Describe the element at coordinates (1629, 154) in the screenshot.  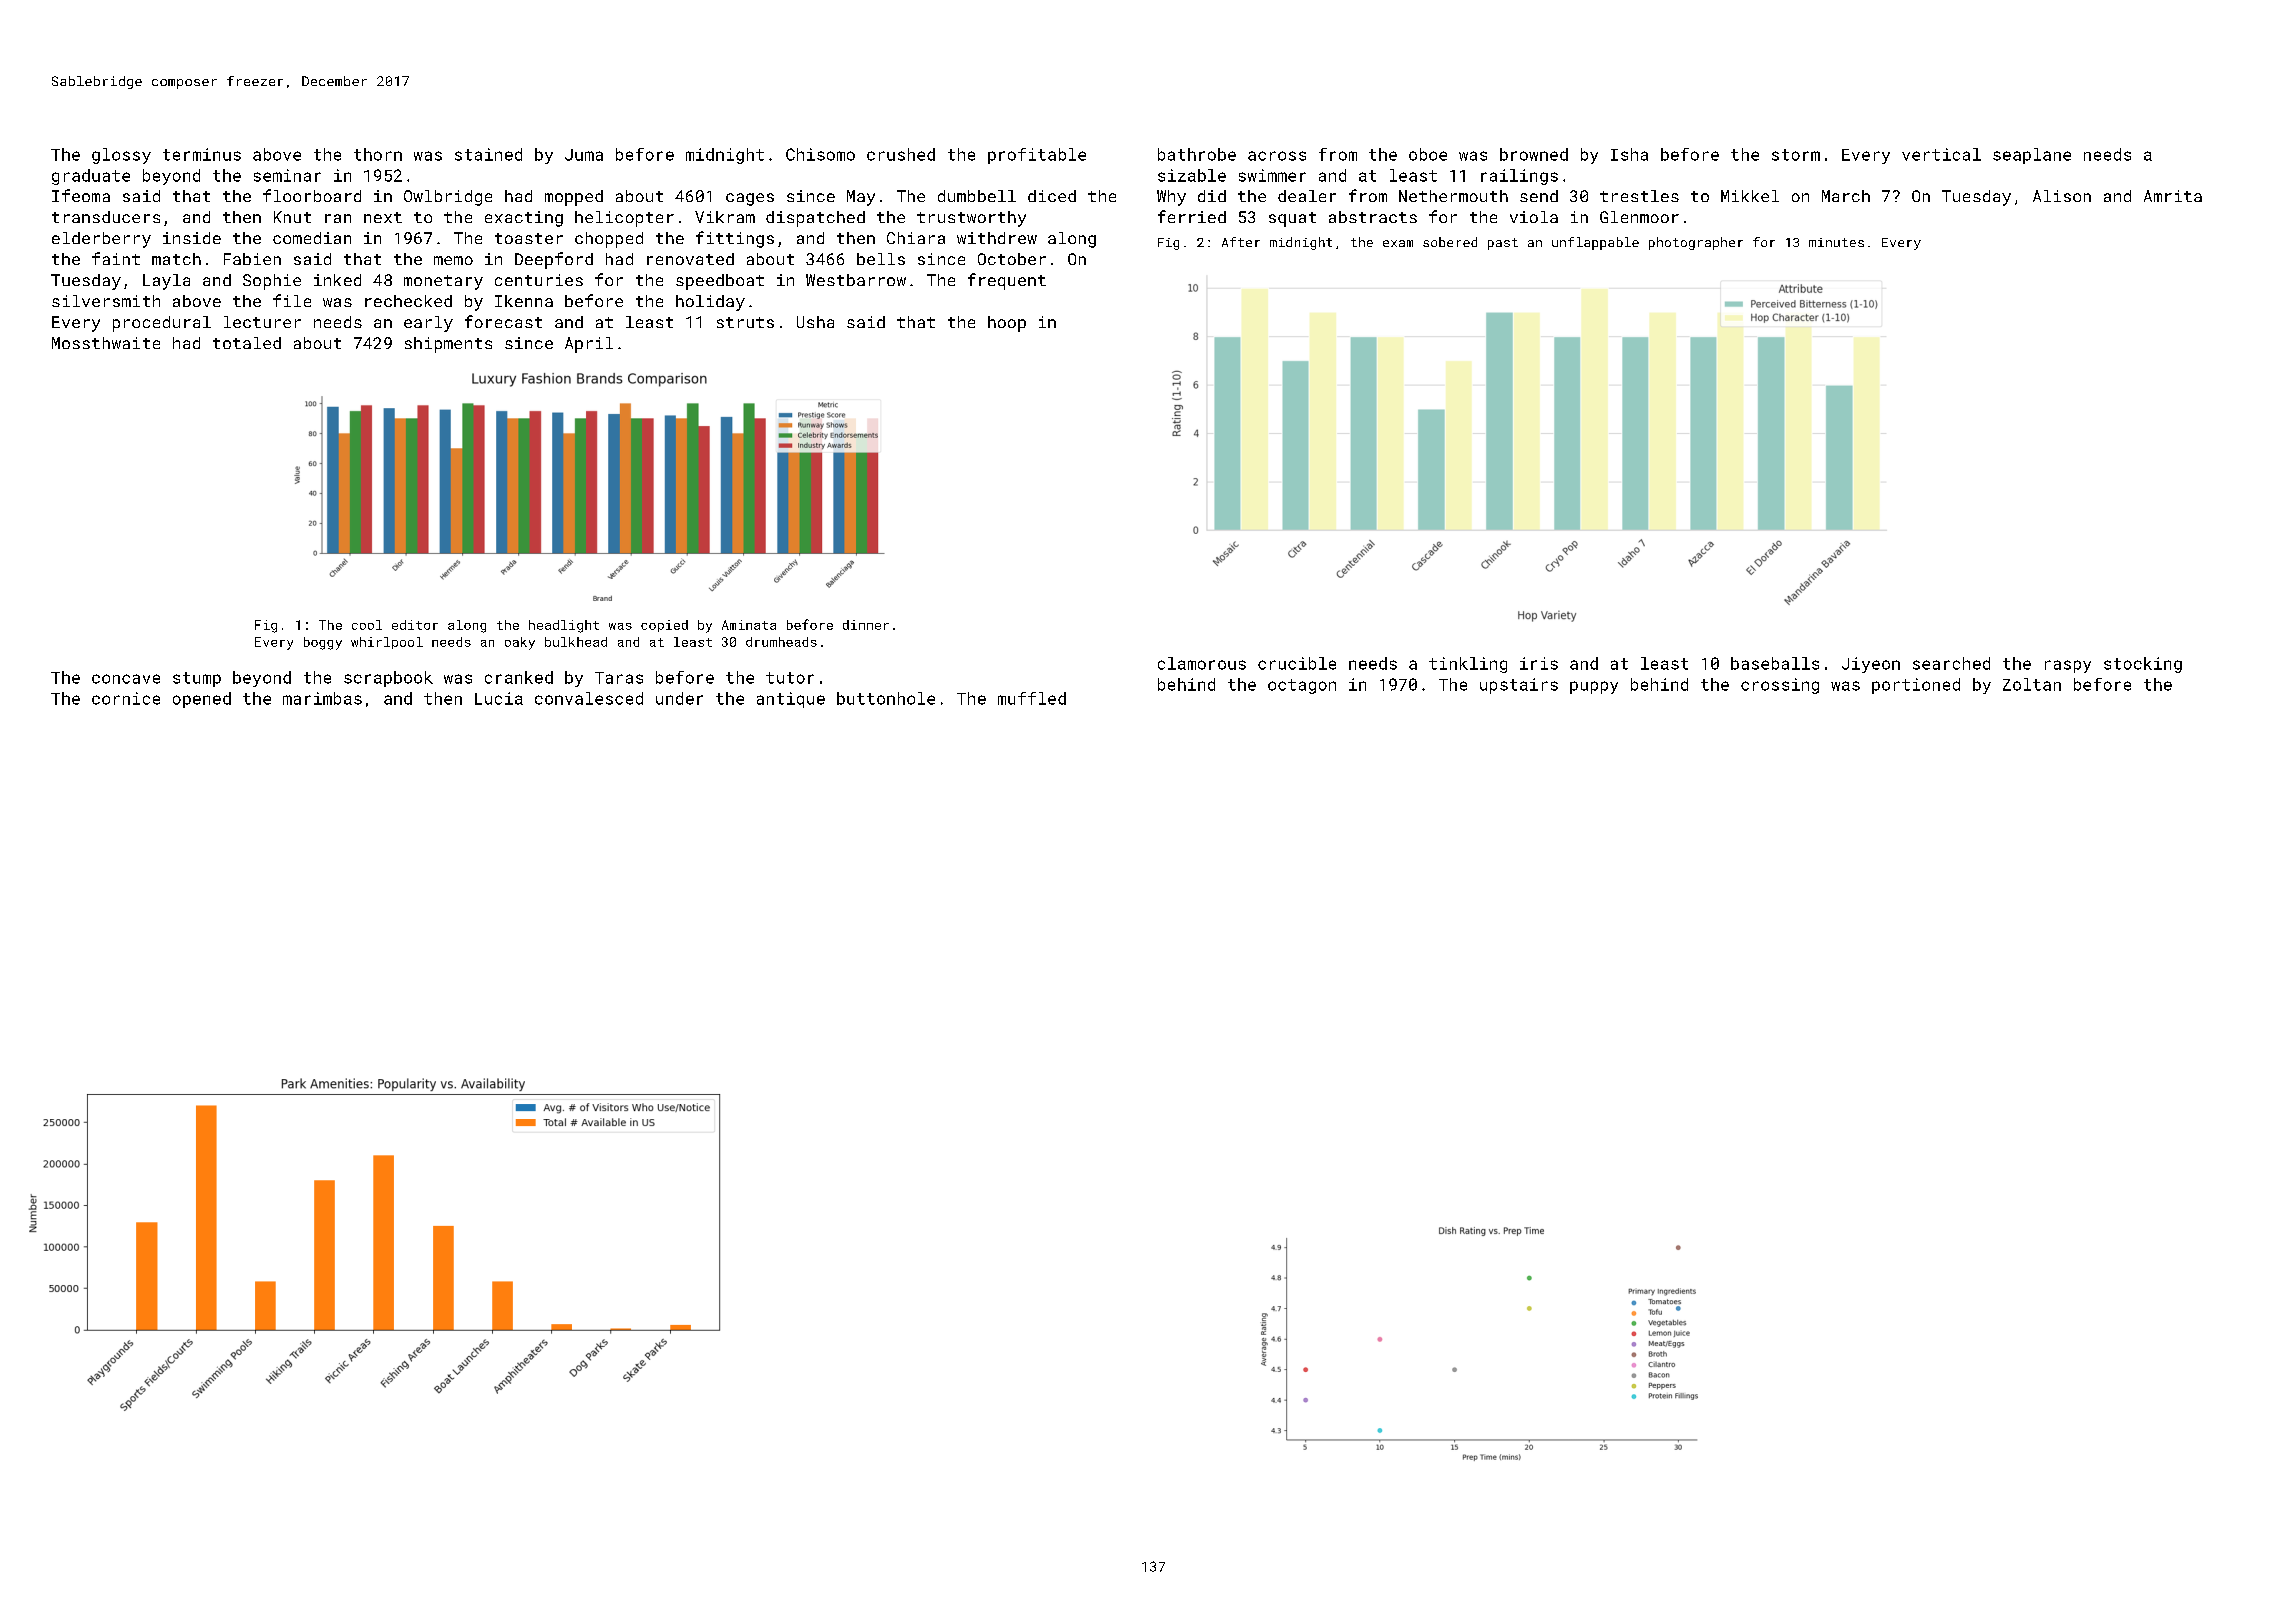
I see `Isha` at that location.
